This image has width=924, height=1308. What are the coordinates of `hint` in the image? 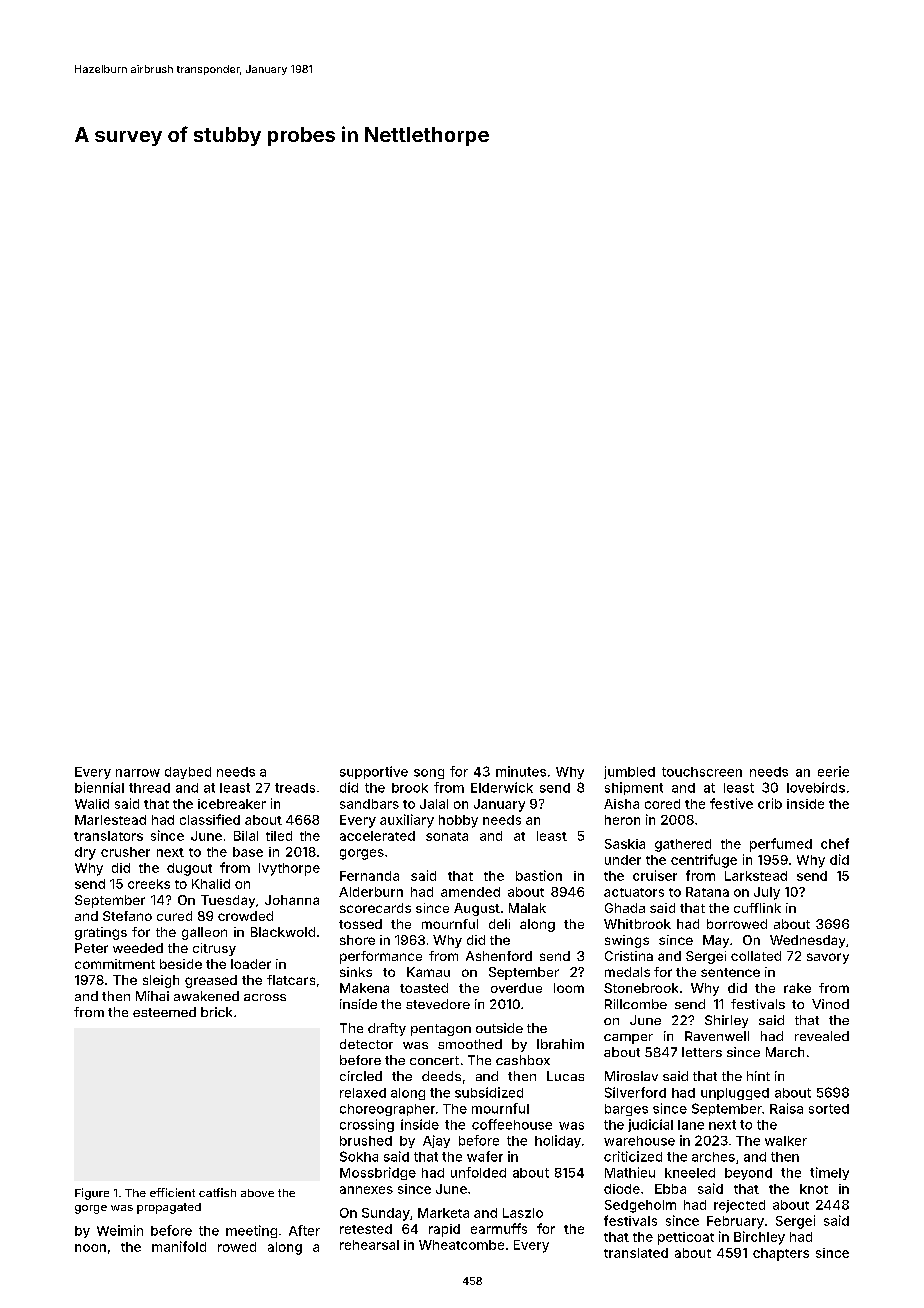 It's located at (758, 1076).
